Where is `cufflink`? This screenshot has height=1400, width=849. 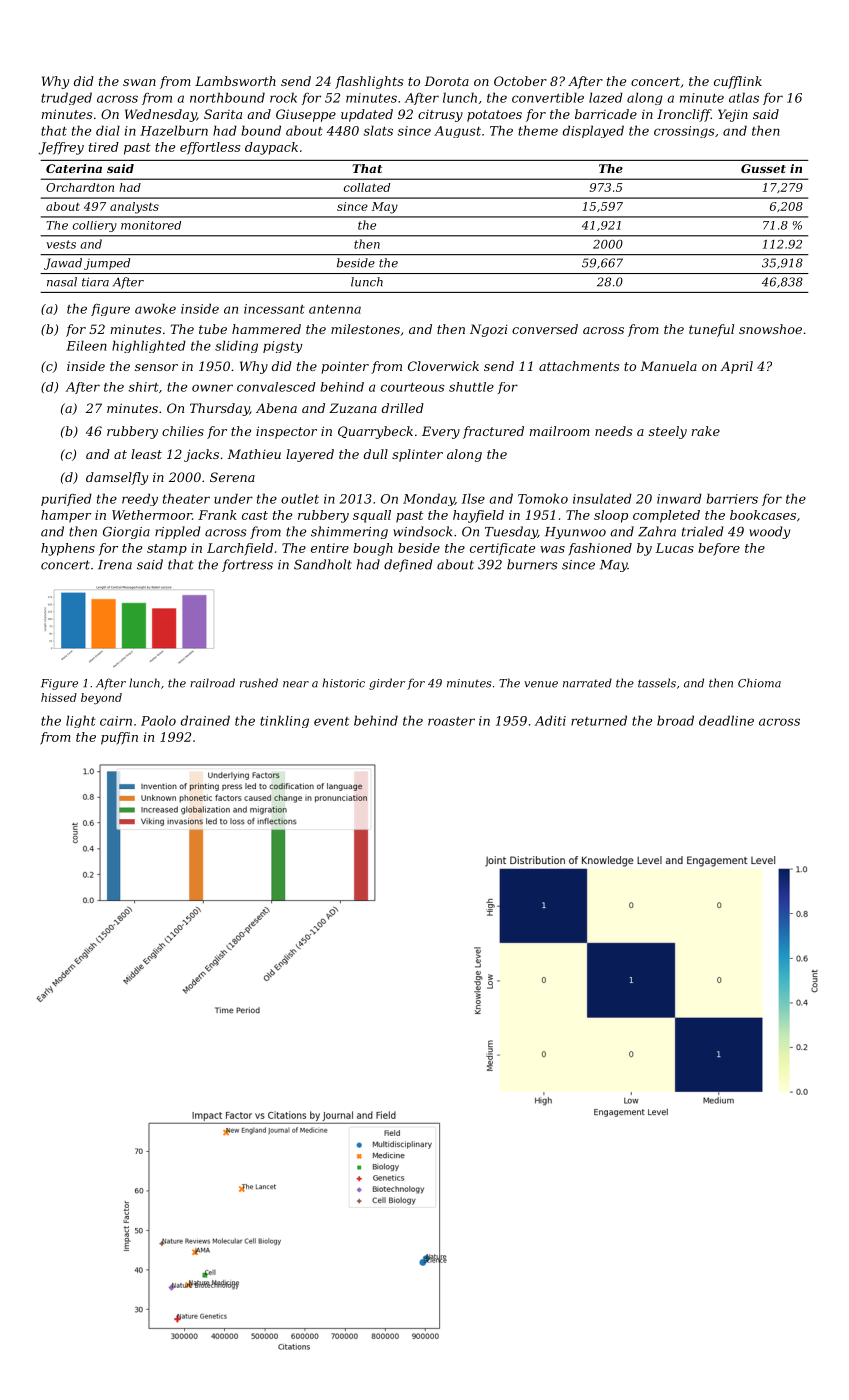
cufflink is located at coordinates (738, 82).
